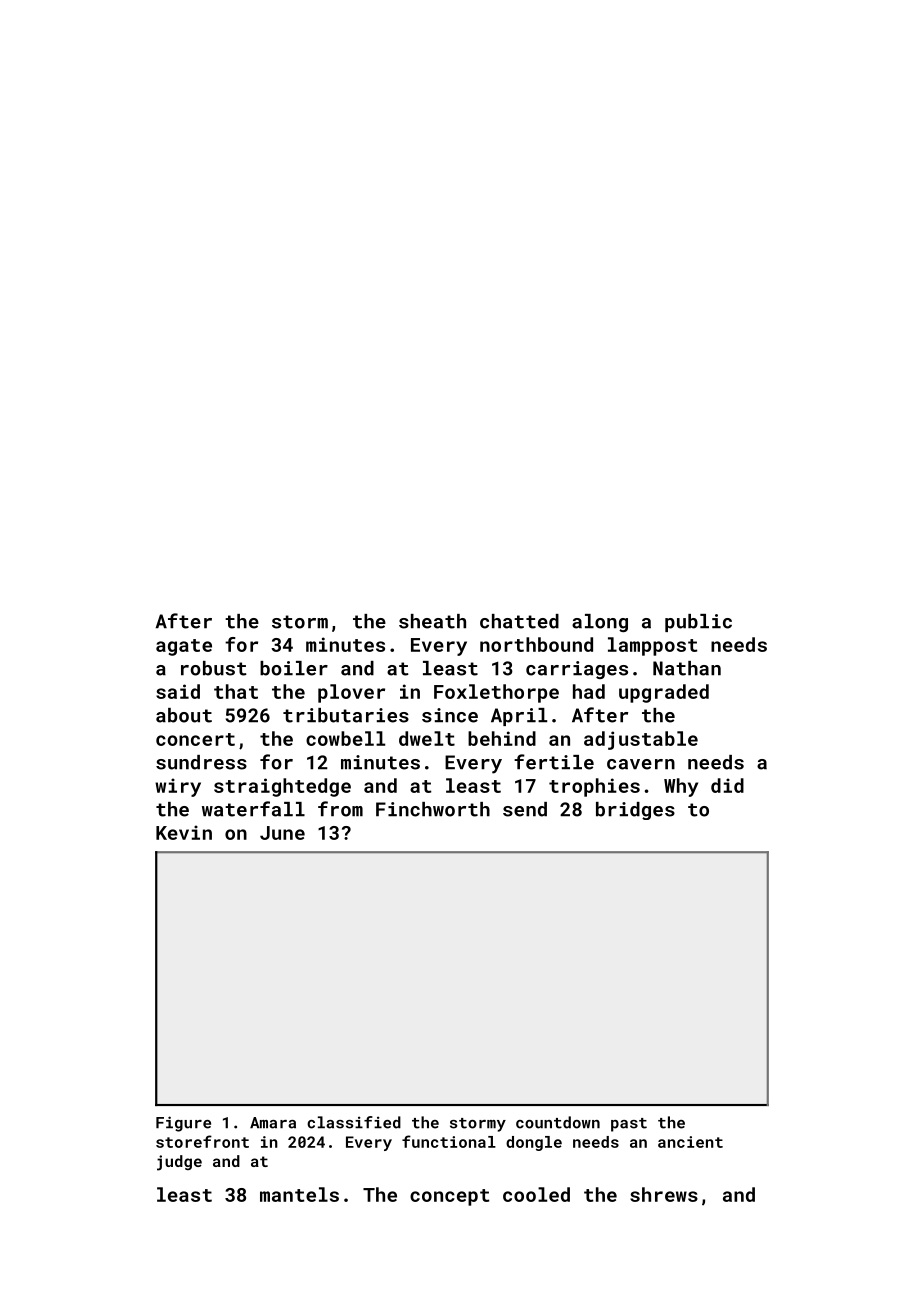 The height and width of the image is (1311, 924). Describe the element at coordinates (183, 1124) in the image. I see `Figure` at that location.
